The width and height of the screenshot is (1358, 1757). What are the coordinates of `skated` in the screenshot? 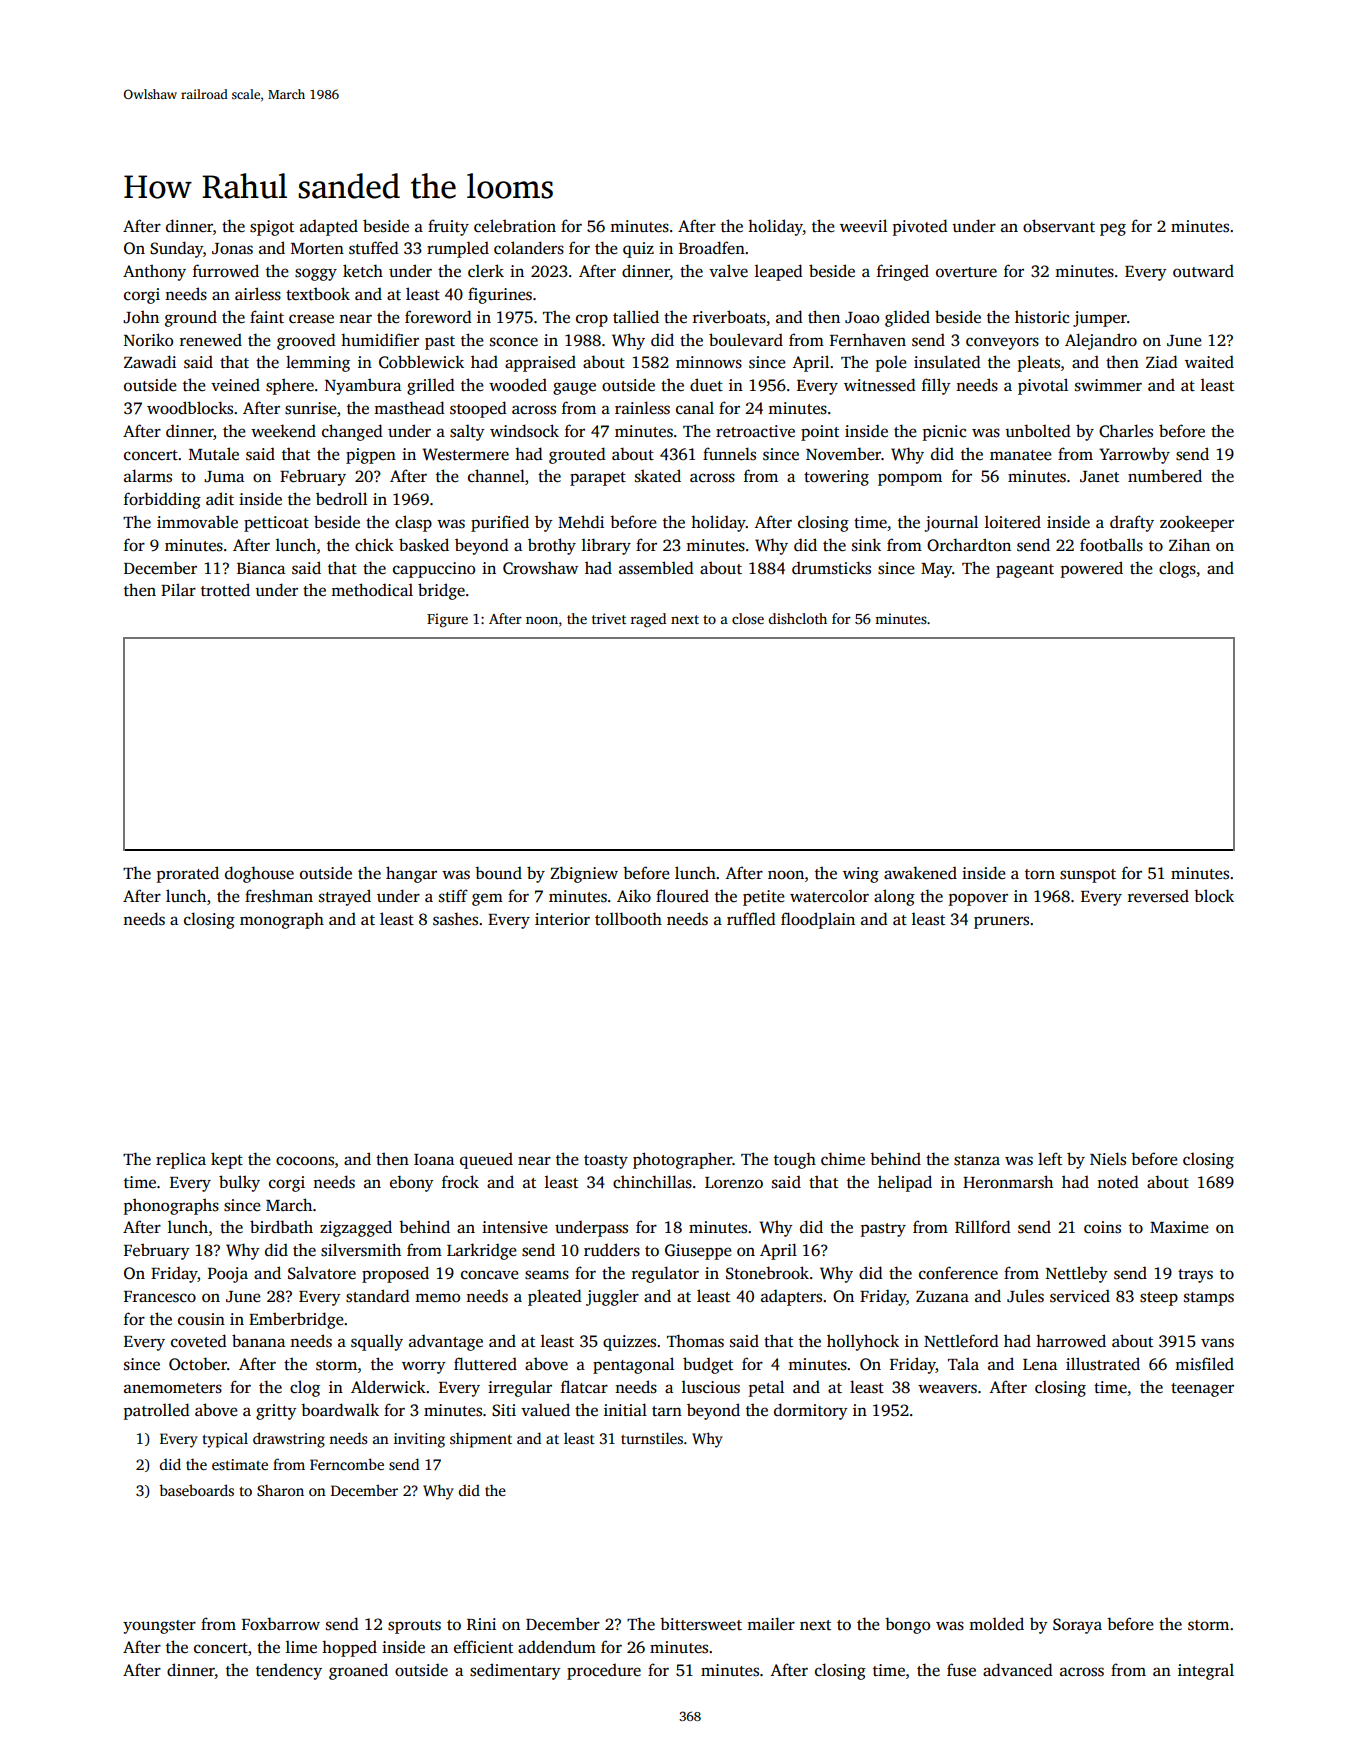 It's located at (658, 476).
